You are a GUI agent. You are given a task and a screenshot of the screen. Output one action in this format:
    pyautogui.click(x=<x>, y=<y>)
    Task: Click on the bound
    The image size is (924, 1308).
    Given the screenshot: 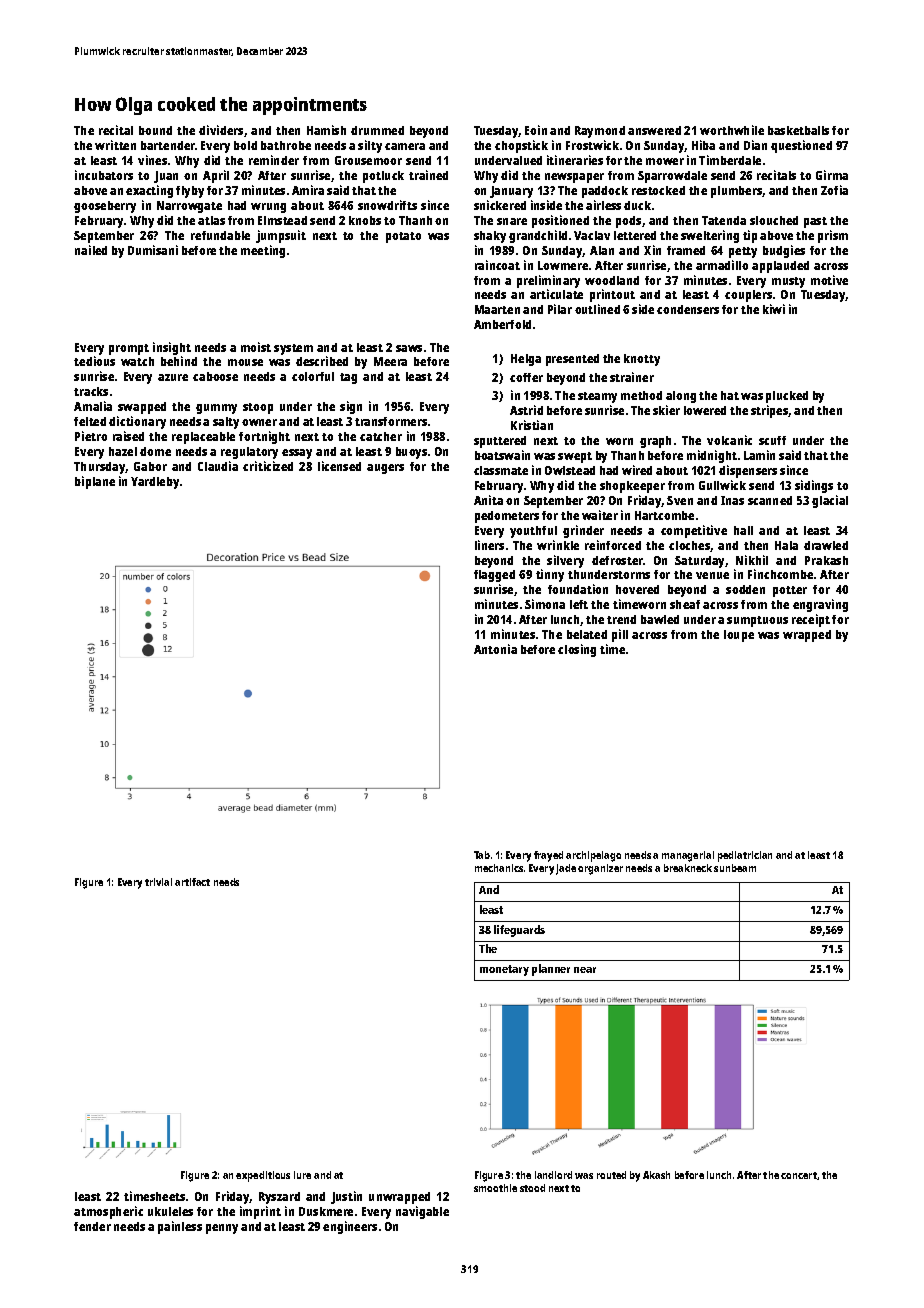 What is the action you would take?
    pyautogui.click(x=155, y=130)
